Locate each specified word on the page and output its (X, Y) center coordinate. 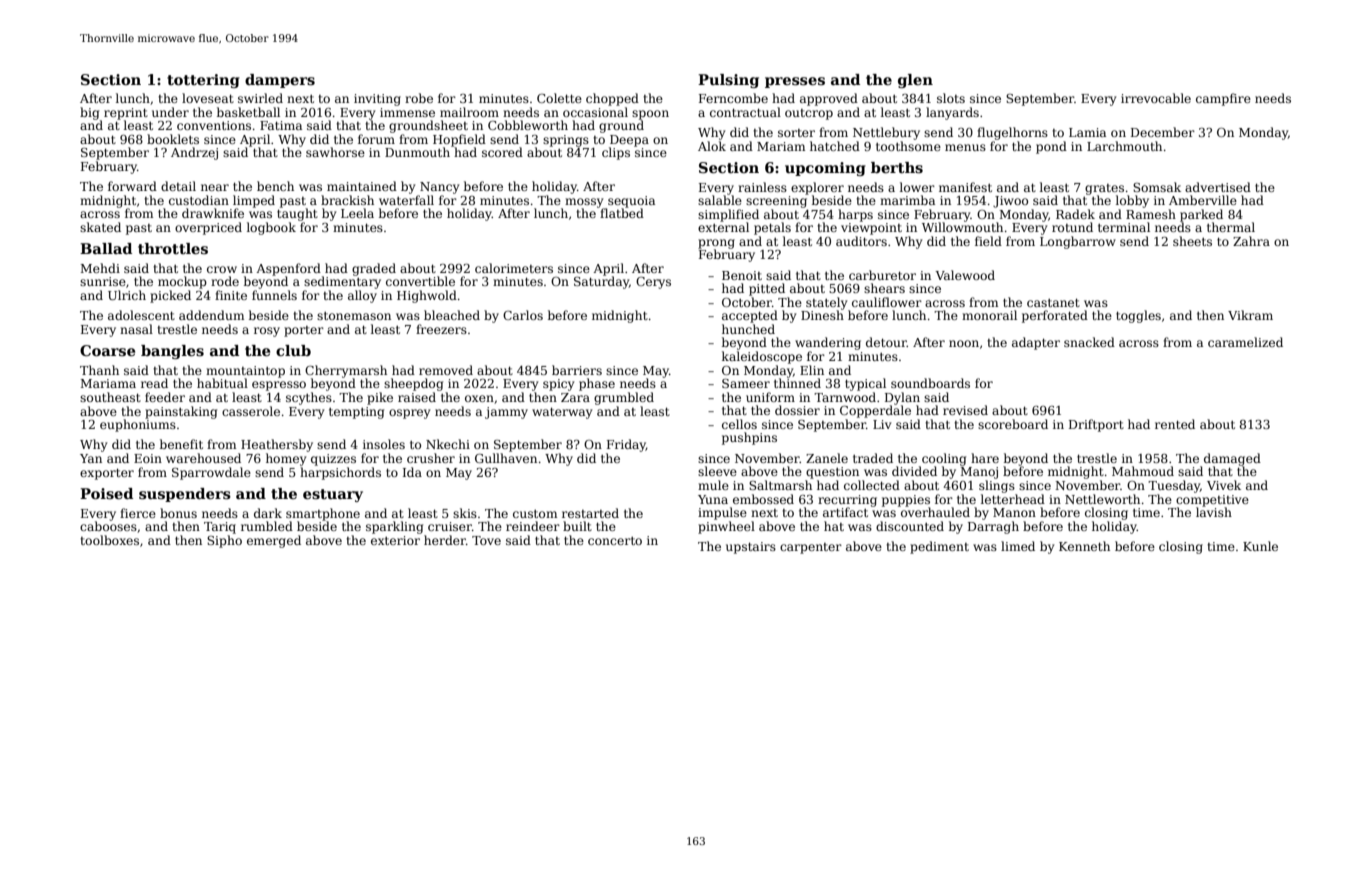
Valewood (965, 275)
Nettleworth (1102, 499)
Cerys (653, 283)
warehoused (203, 458)
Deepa (629, 141)
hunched (748, 329)
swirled (260, 98)
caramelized (1245, 342)
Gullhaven (506, 458)
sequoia (631, 202)
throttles (173, 248)
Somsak (1157, 187)
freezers (441, 329)
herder (445, 540)
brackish (347, 200)
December (1163, 132)
